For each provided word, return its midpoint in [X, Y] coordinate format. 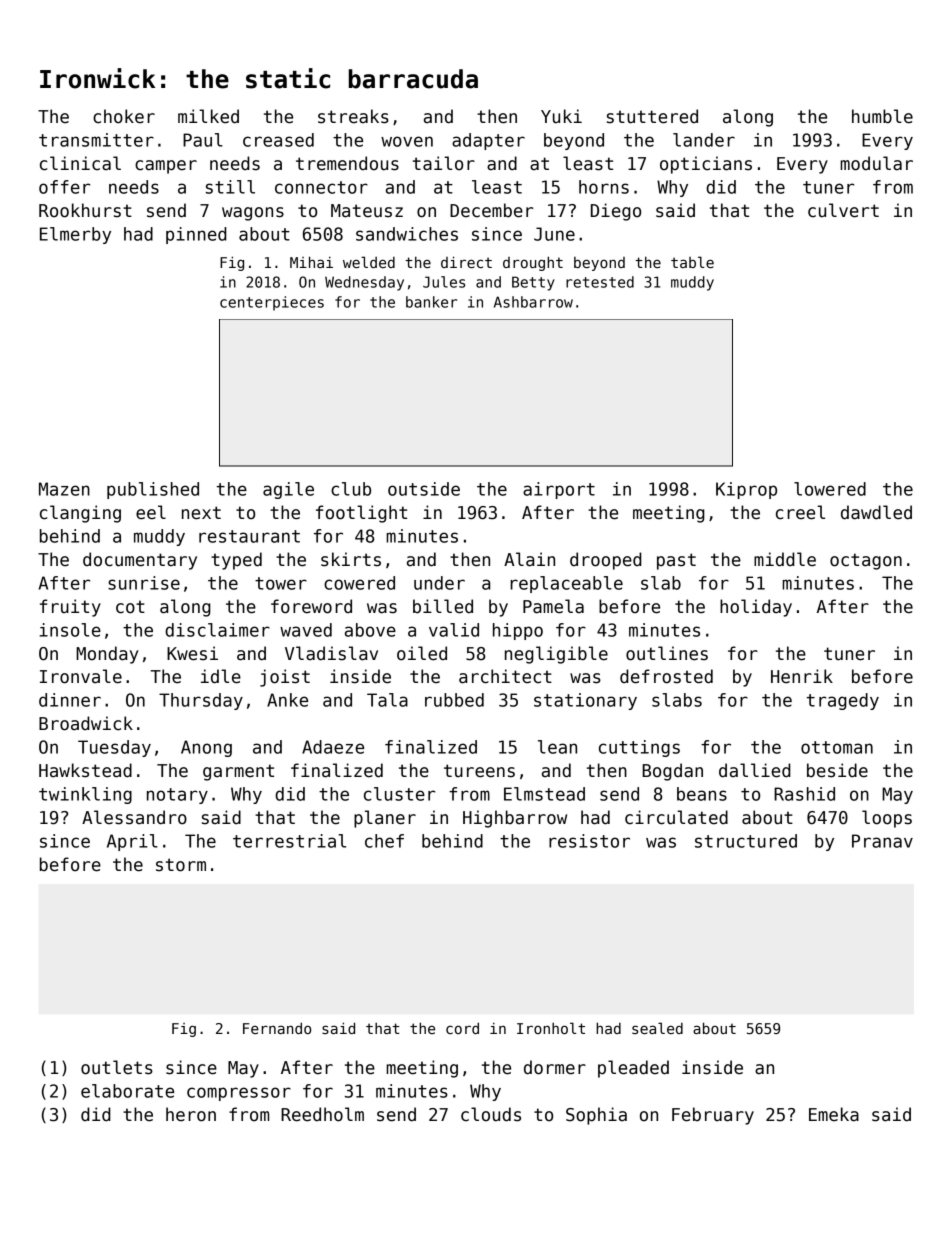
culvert [843, 210]
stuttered [652, 116]
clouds [491, 1114]
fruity [70, 608]
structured [746, 841]
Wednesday [364, 283]
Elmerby [75, 235]
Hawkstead [85, 770]
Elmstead [544, 794]
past [676, 561]
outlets [117, 1067]
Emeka [834, 1114]
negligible [556, 655]
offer [64, 187]
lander [704, 140]
